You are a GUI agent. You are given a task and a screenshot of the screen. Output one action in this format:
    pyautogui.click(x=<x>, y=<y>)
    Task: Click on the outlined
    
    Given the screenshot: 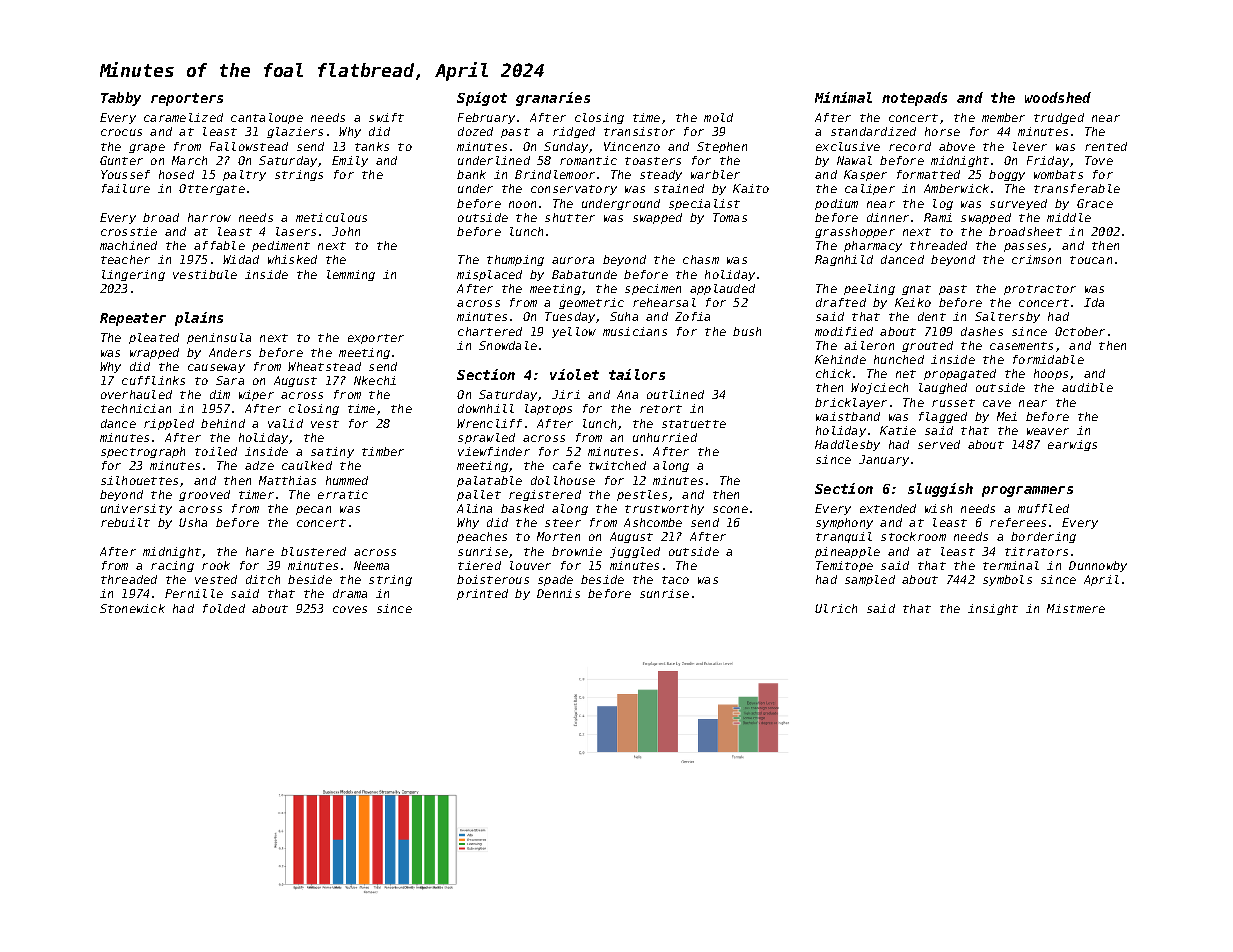 What is the action you would take?
    pyautogui.click(x=675, y=394)
